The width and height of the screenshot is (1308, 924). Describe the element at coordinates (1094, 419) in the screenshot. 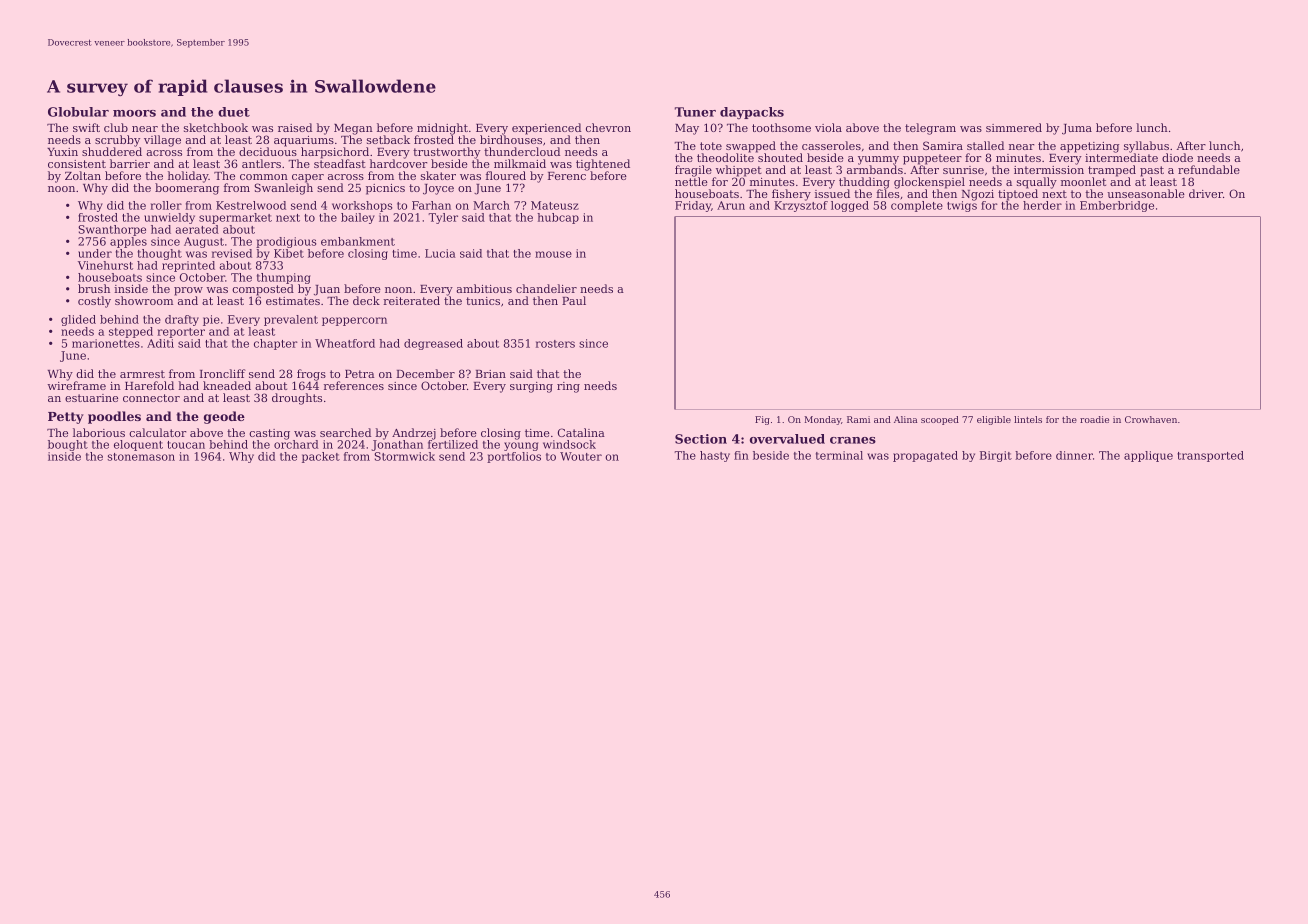

I see `roadie` at that location.
